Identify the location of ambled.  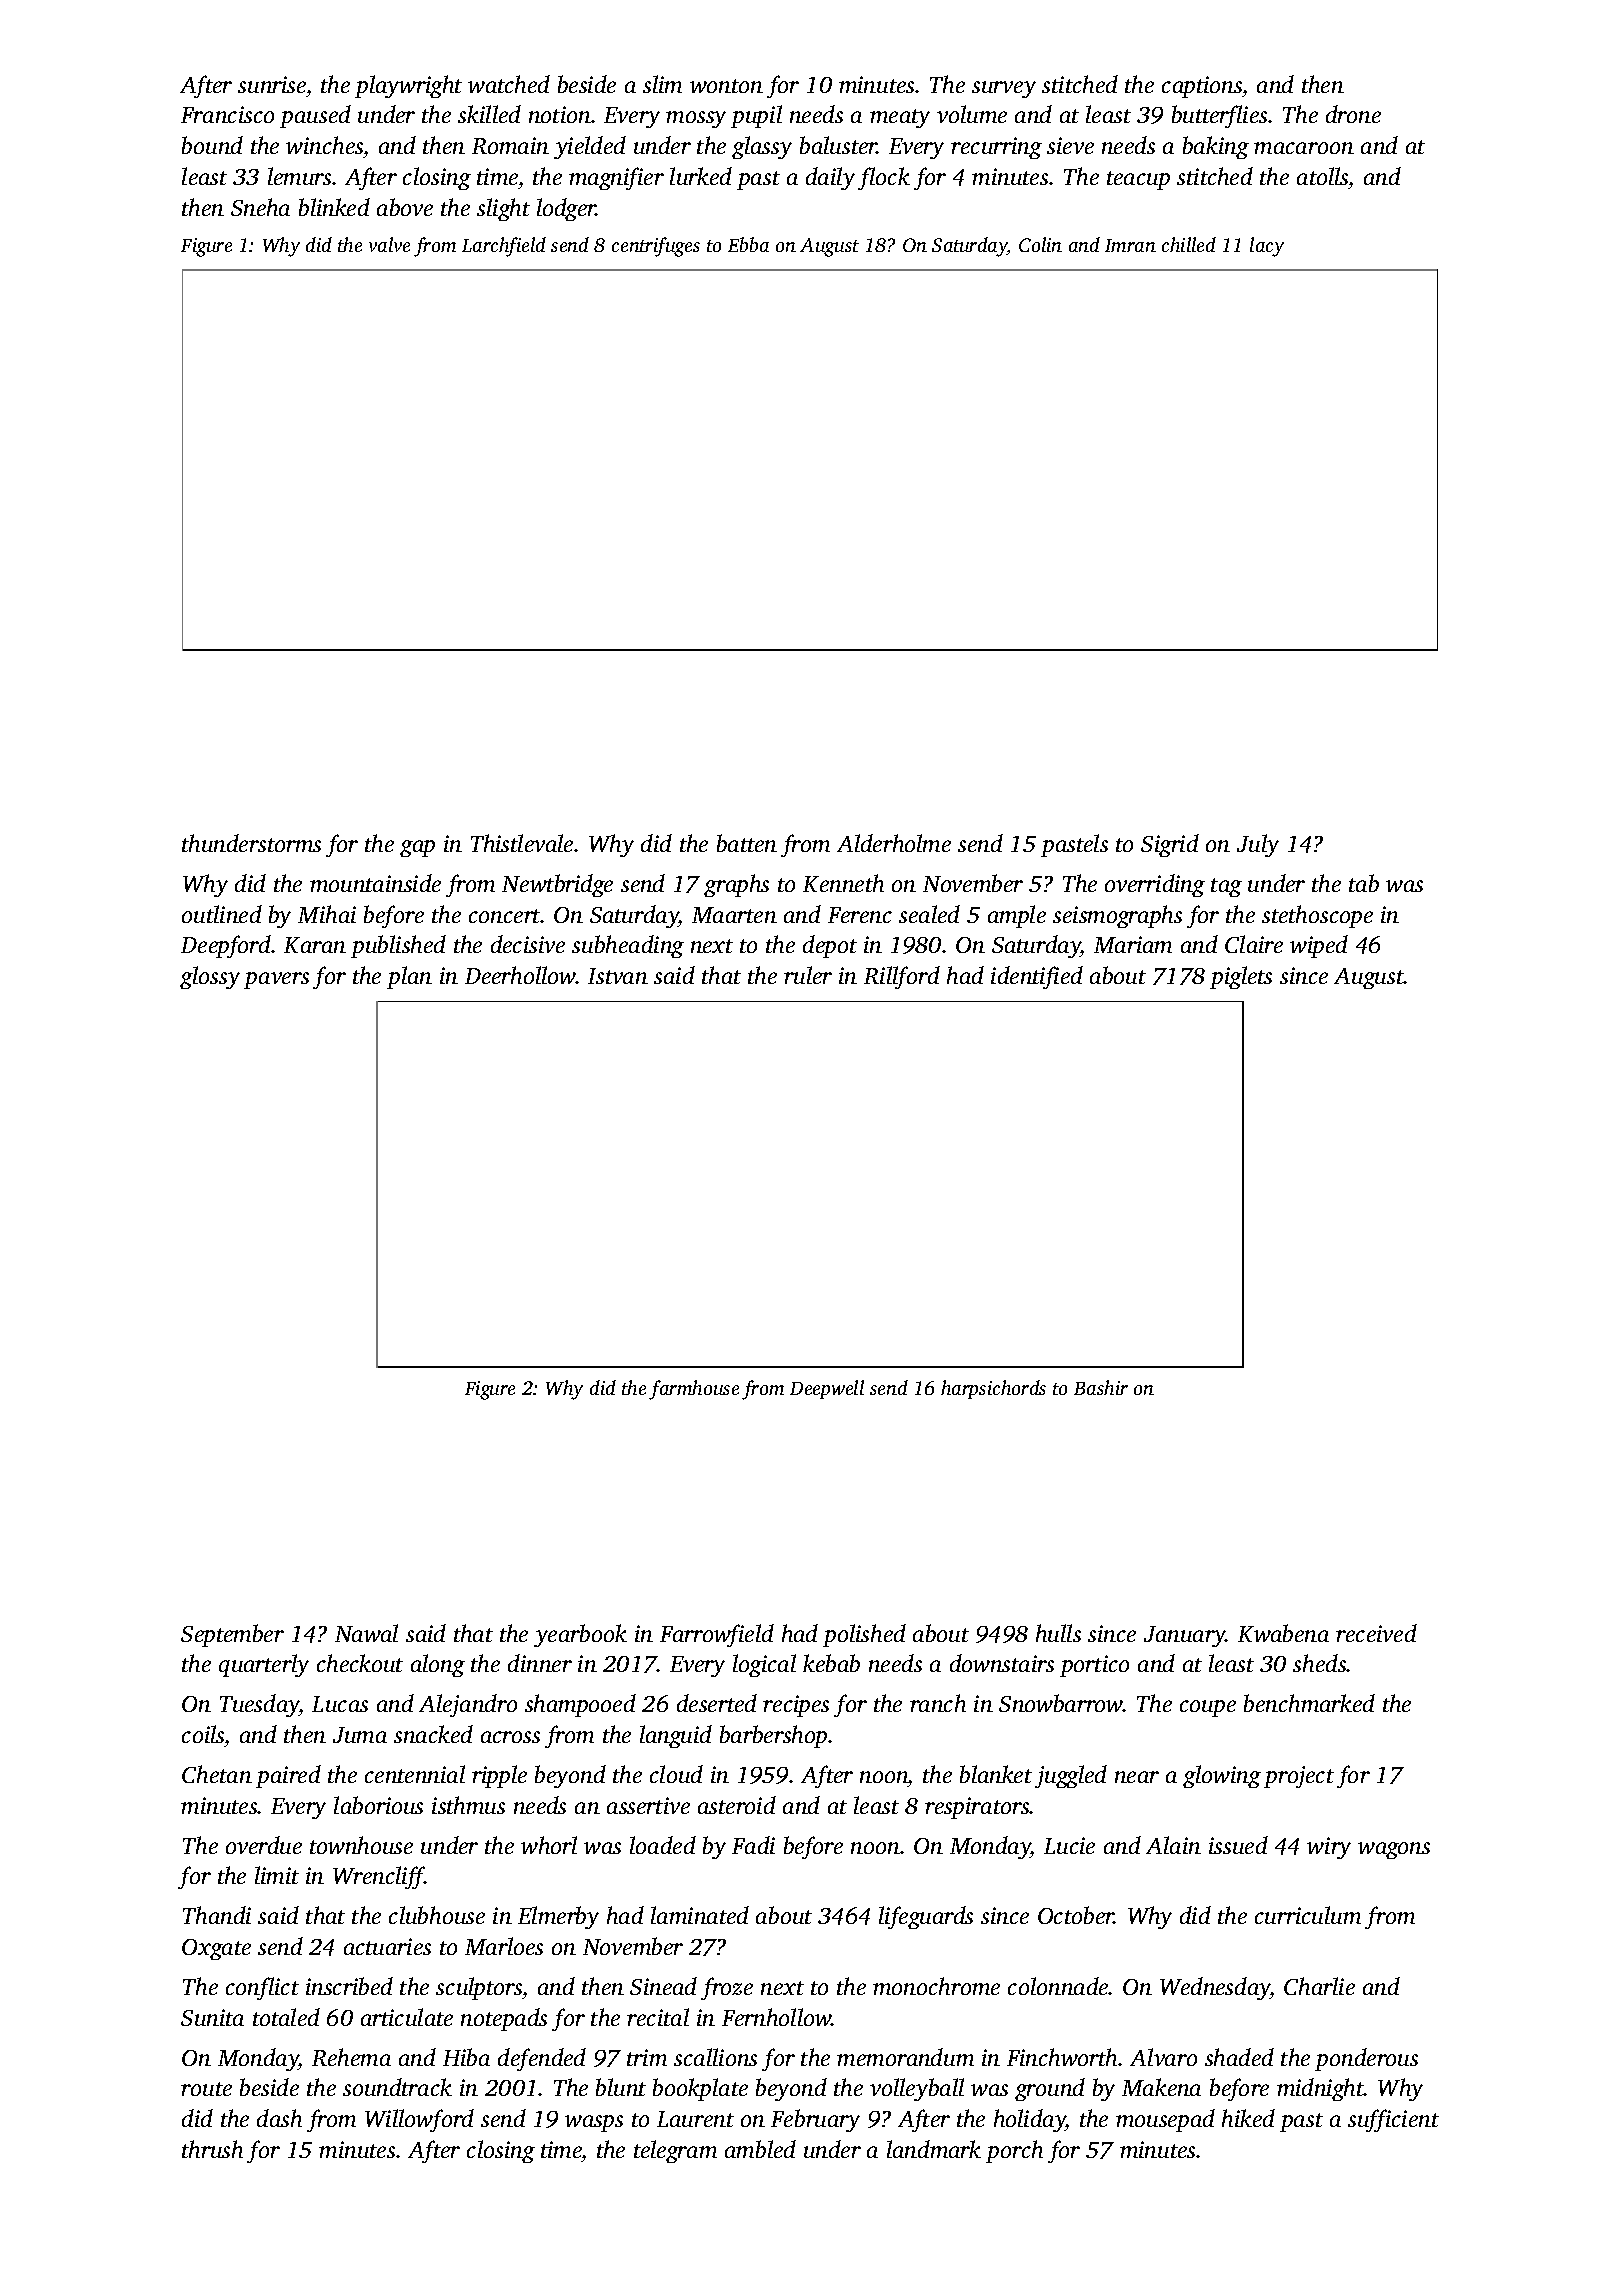
(760, 2149).
